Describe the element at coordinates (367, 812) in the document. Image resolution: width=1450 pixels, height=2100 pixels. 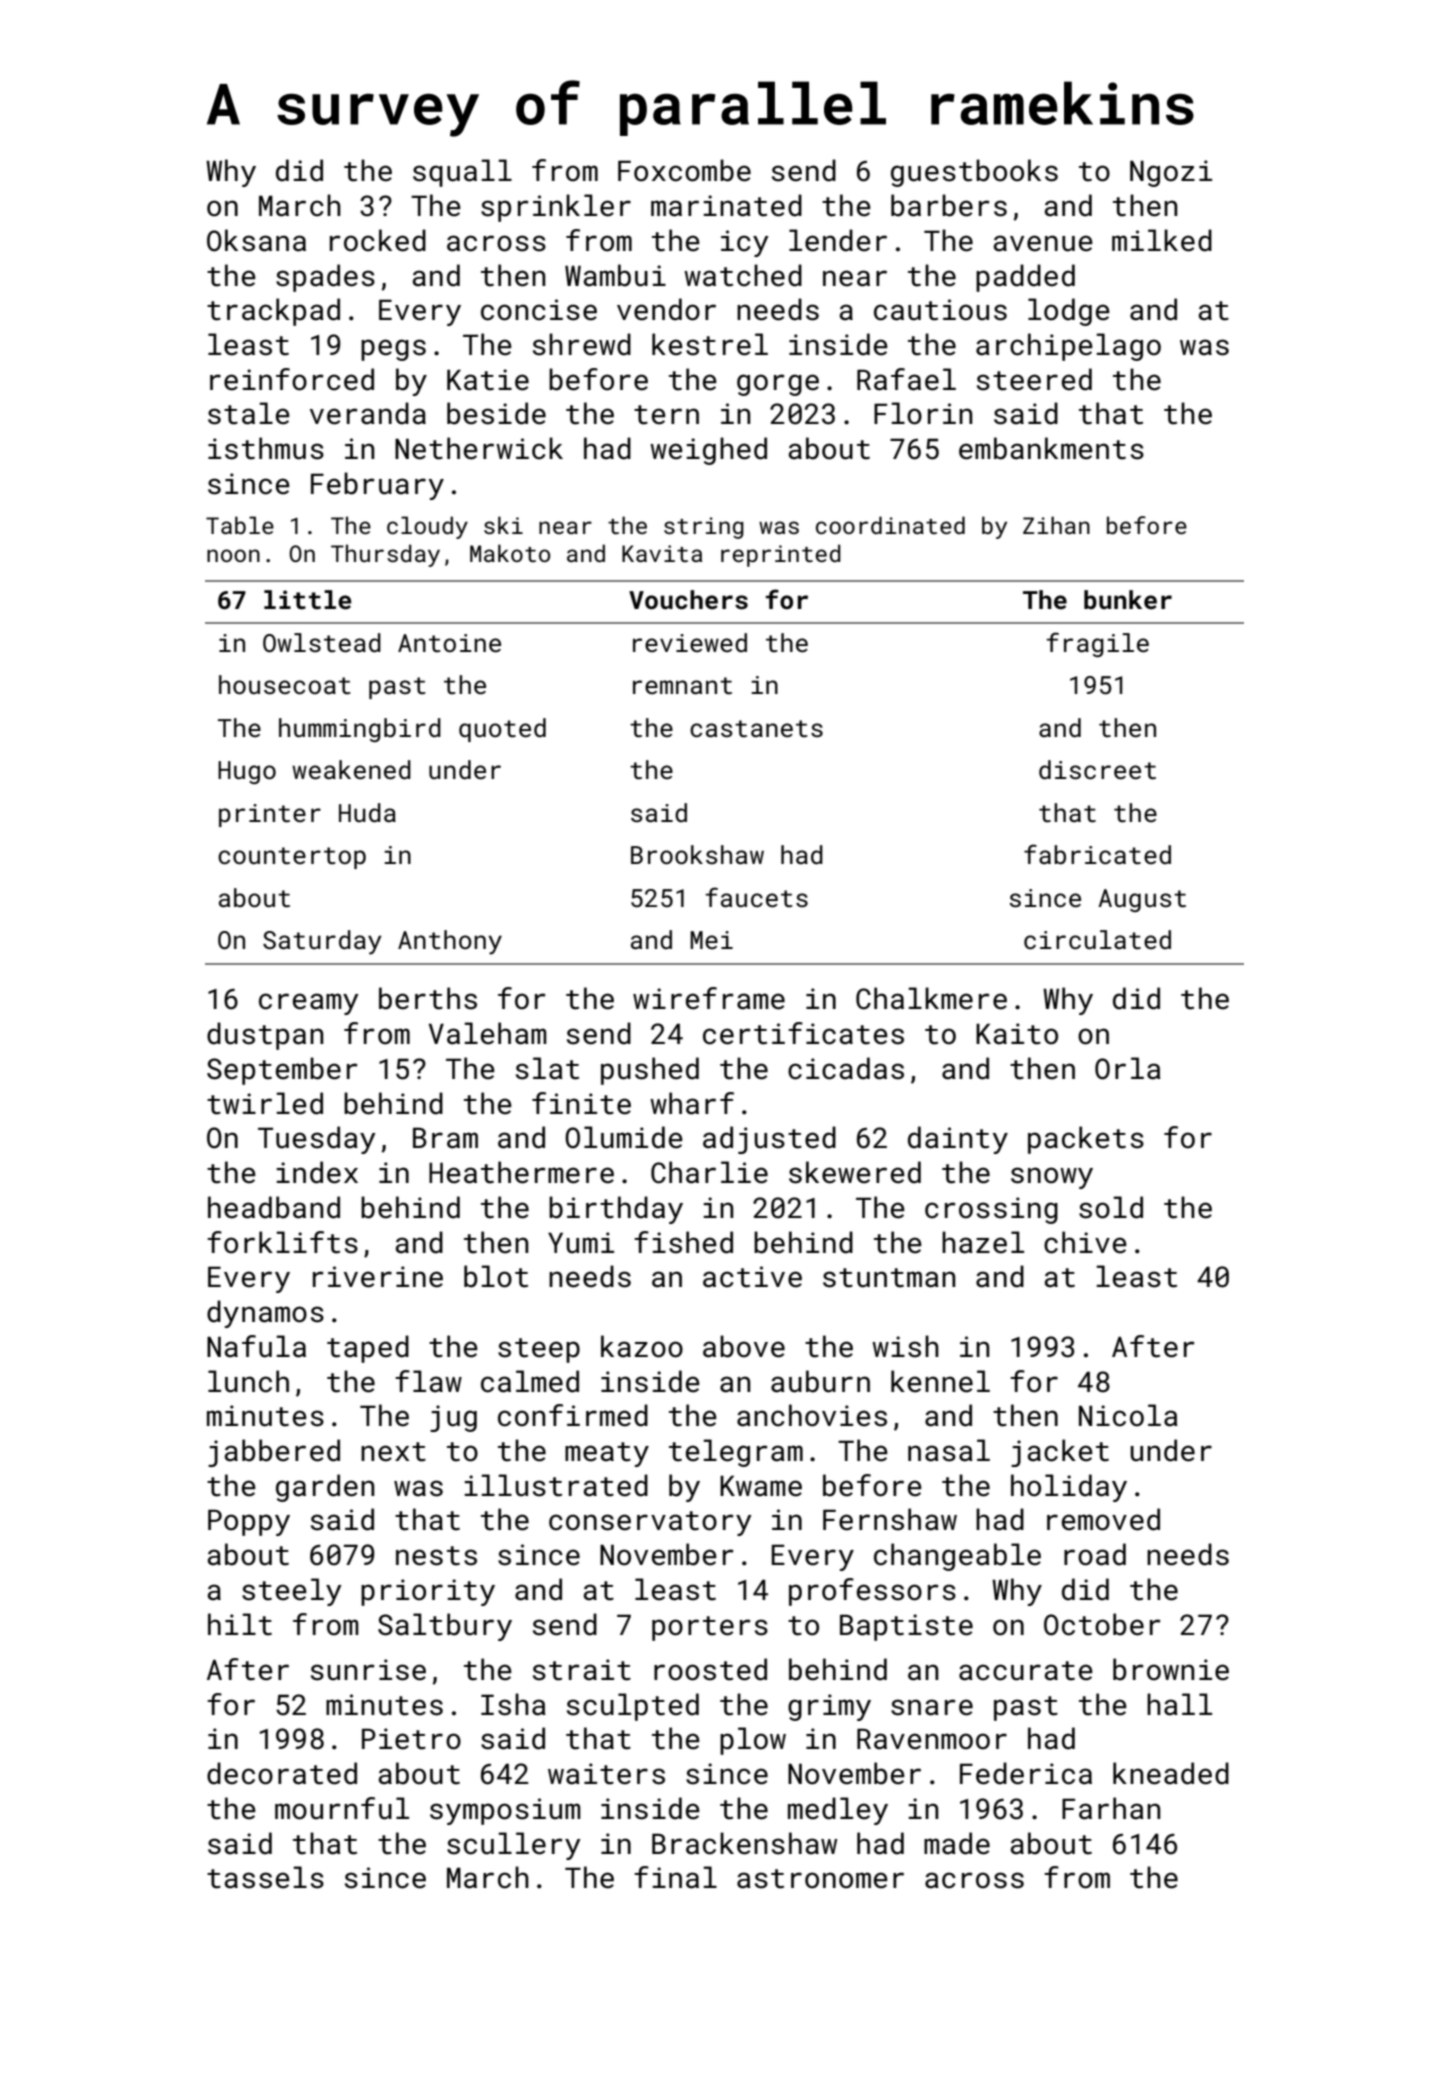
I see `Huda` at that location.
